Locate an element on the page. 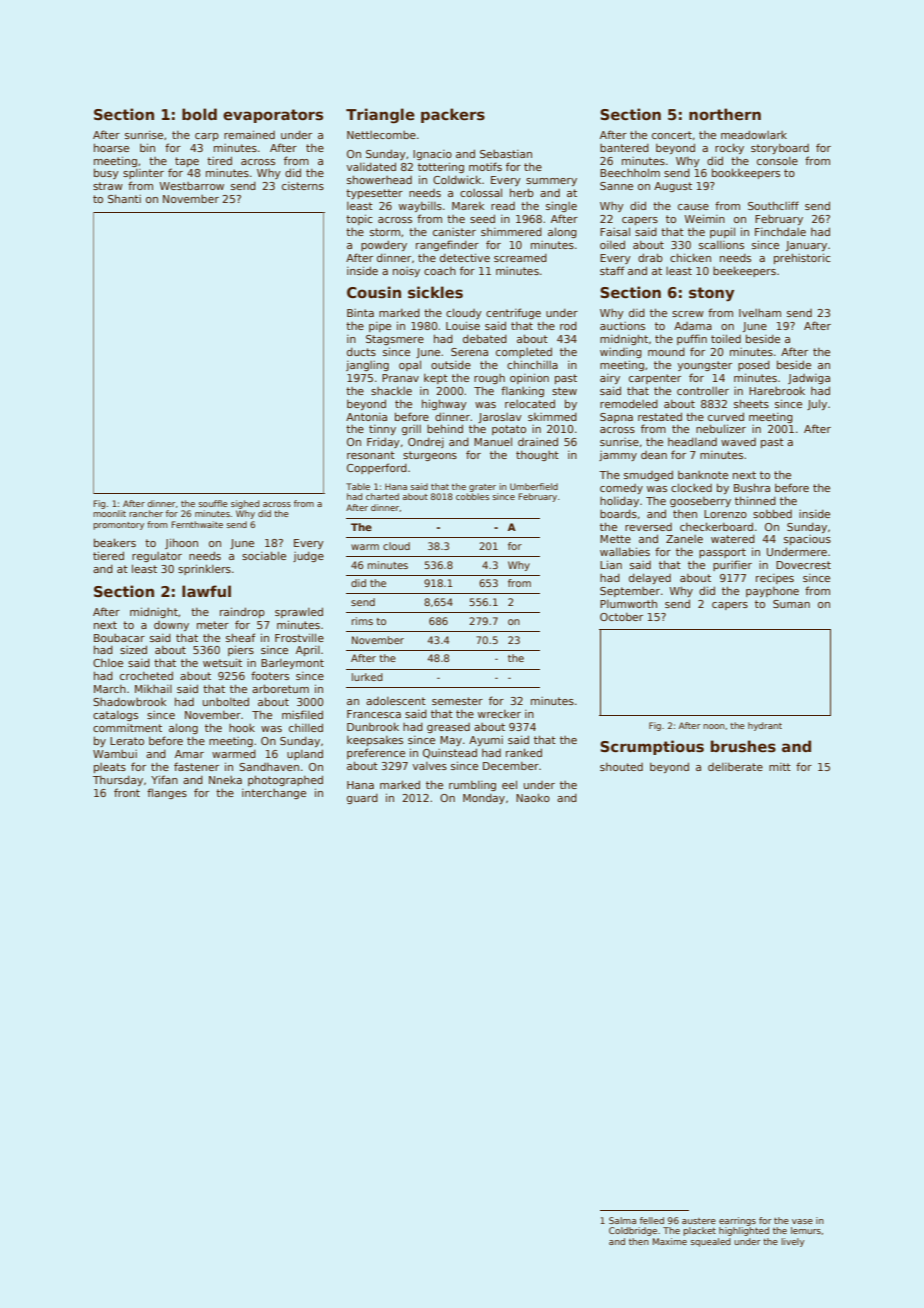 This document has width=924, height=1308. felled is located at coordinates (652, 1220).
